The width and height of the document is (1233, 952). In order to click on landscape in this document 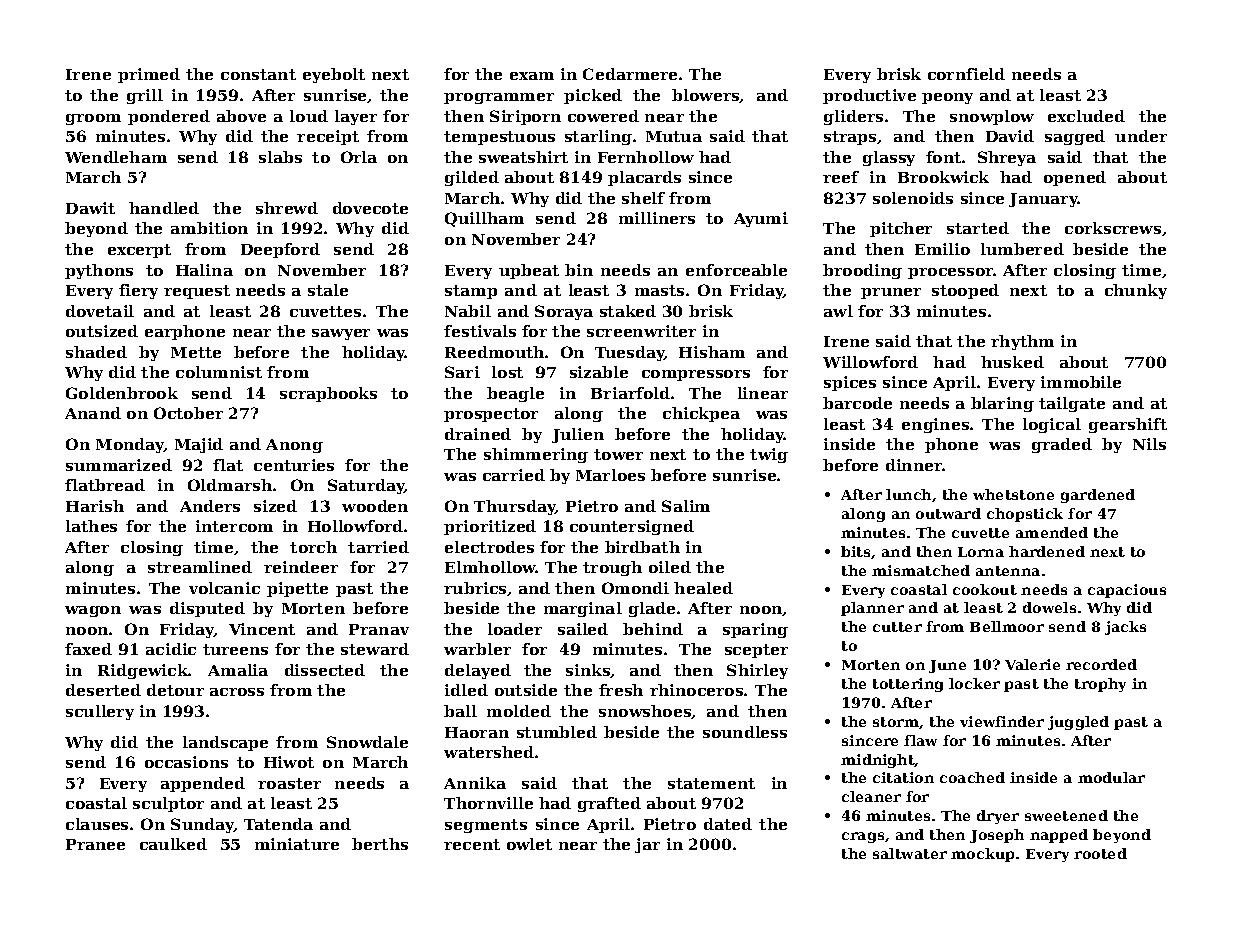, I will do `click(225, 743)`.
